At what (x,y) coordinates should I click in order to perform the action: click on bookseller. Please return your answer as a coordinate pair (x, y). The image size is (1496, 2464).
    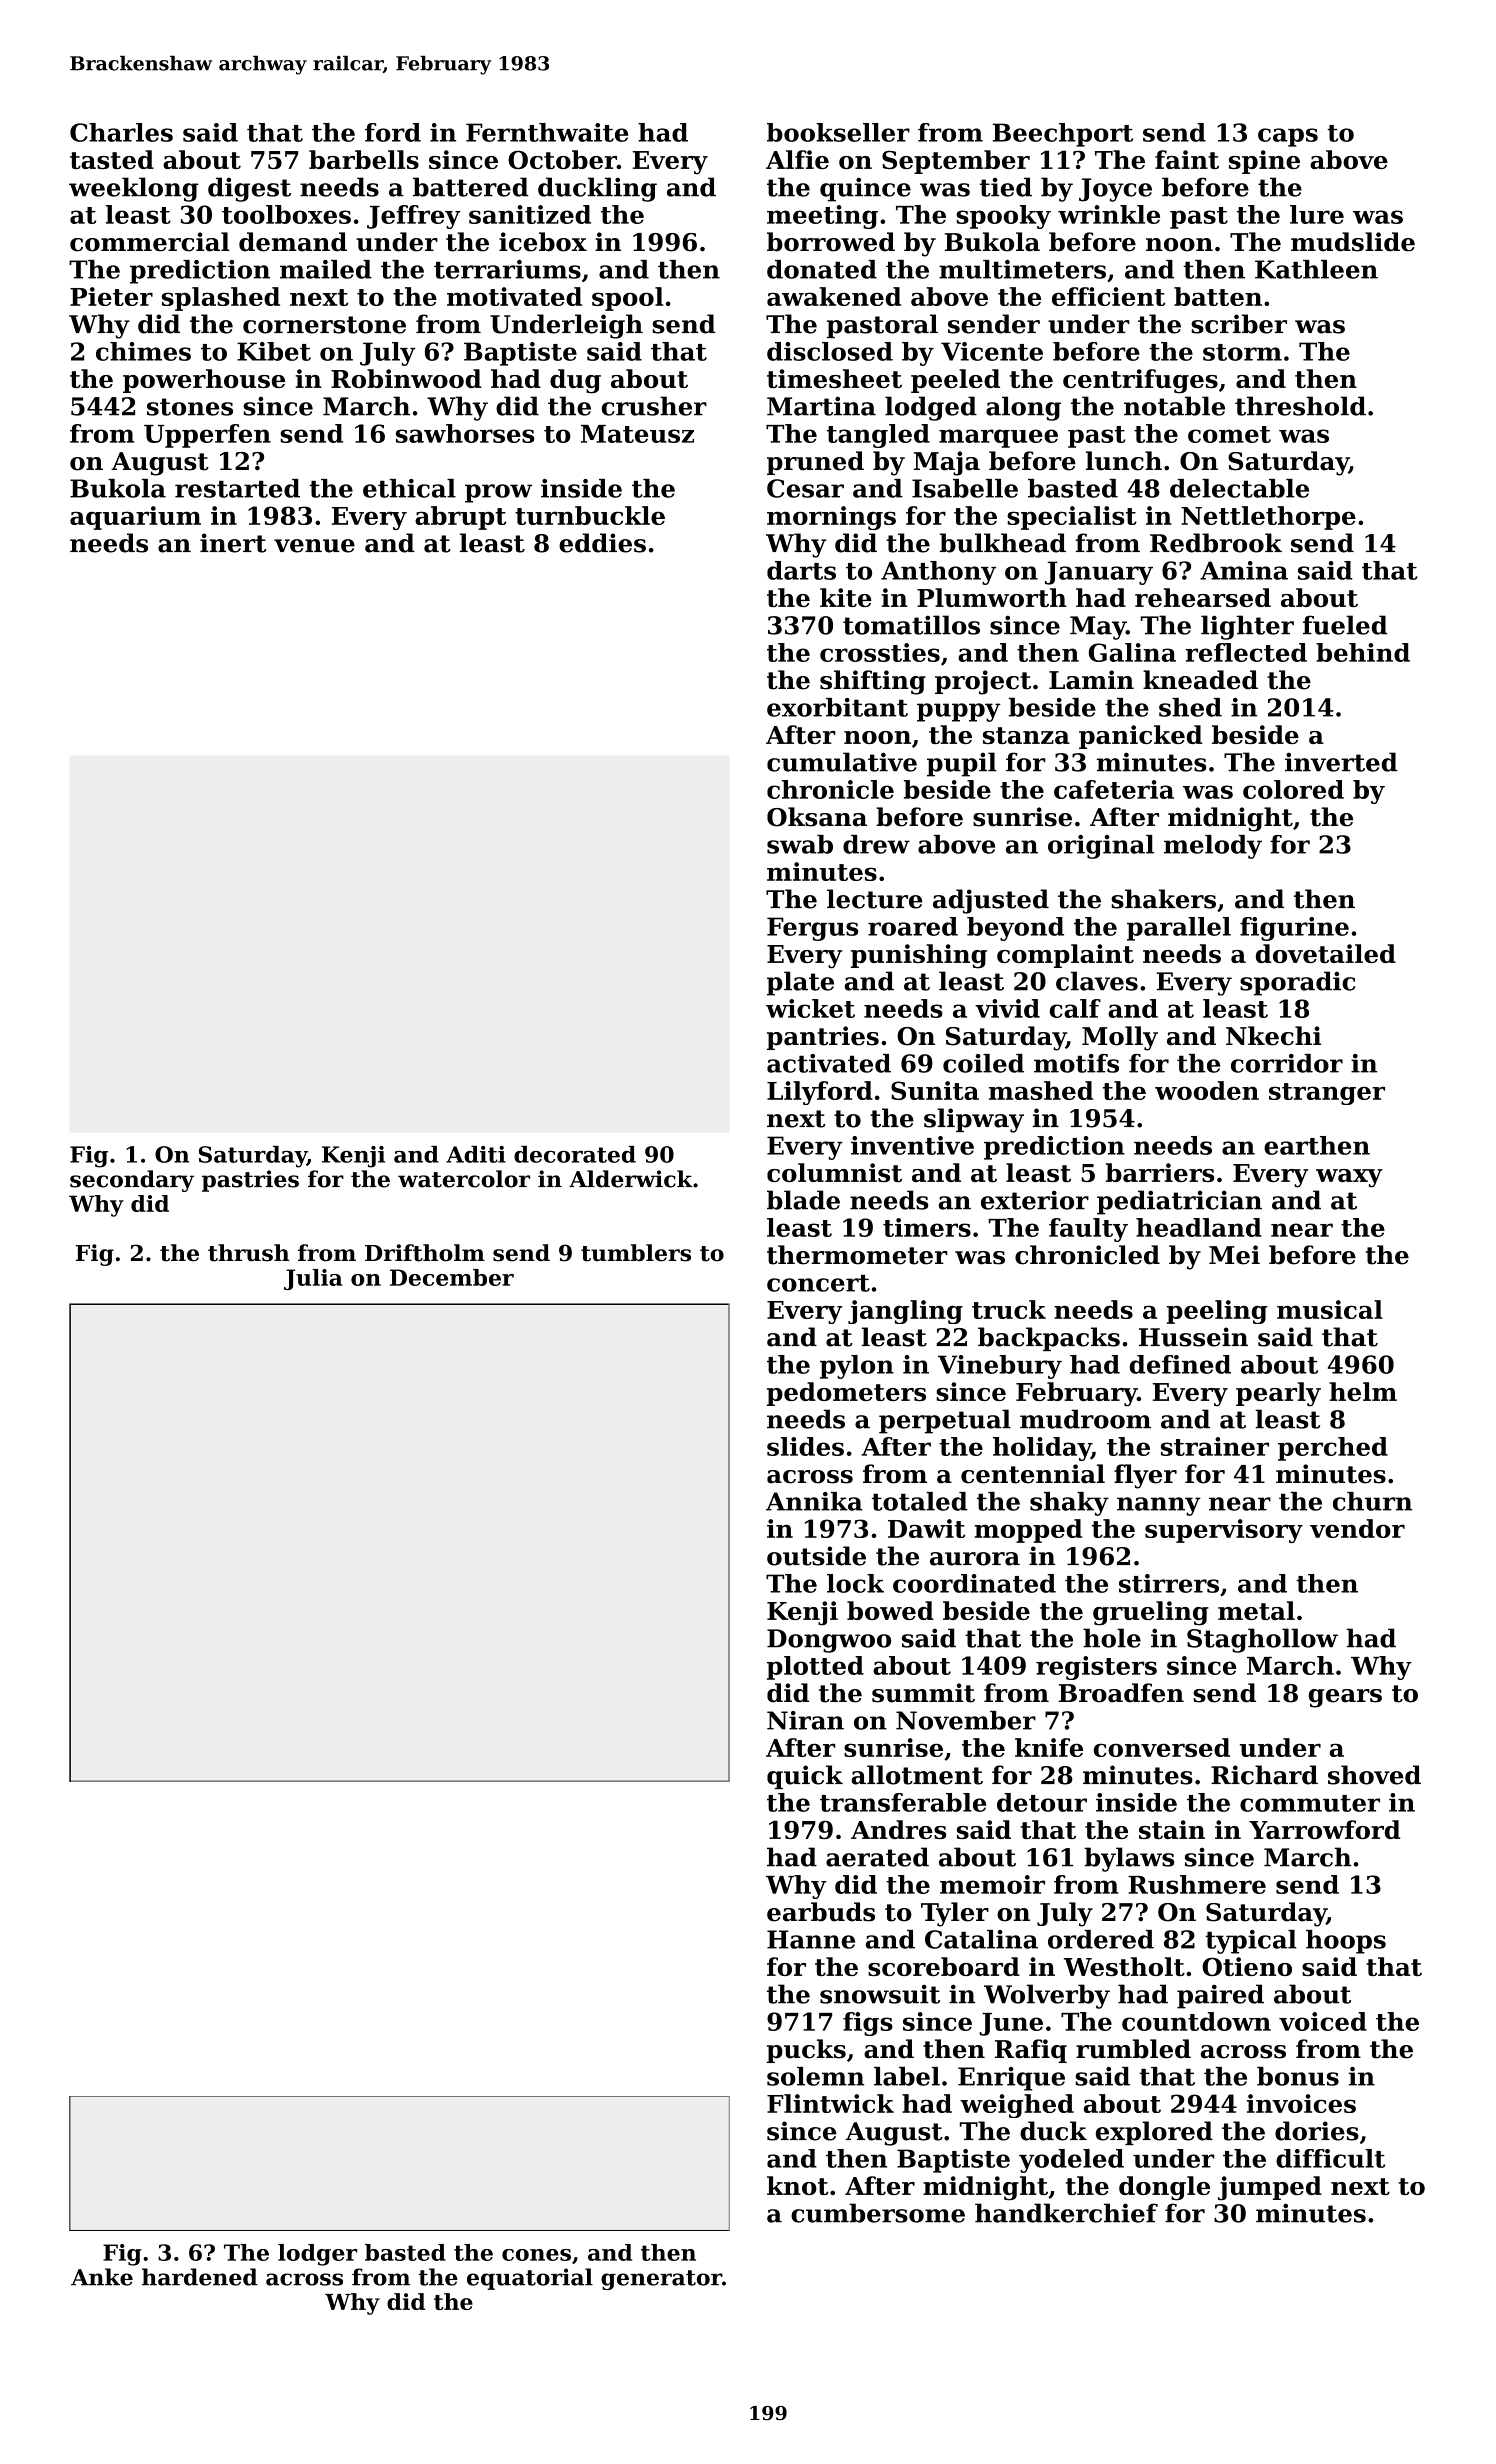
    Looking at the image, I should click on (838, 132).
